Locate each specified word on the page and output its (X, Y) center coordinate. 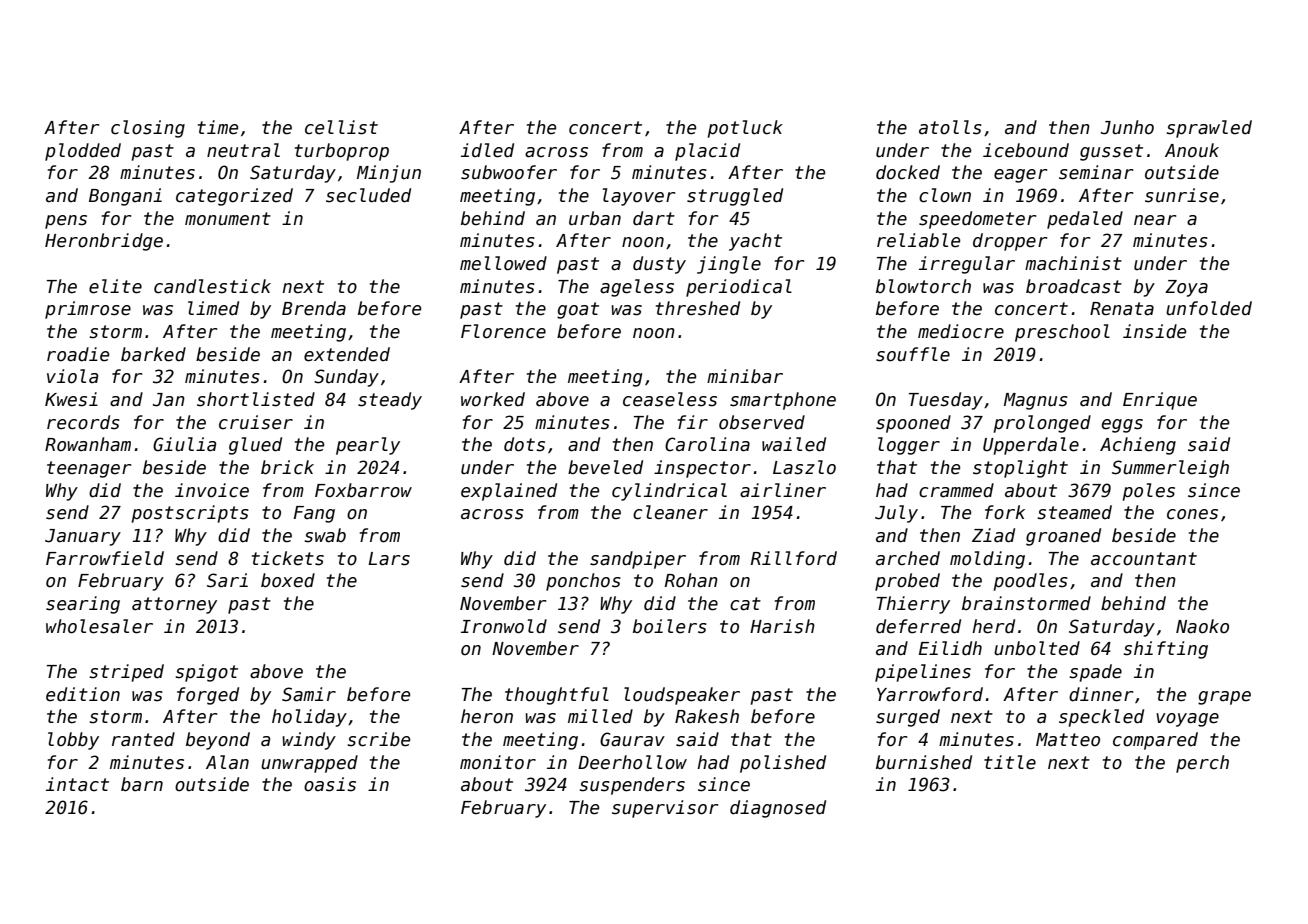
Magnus (1036, 401)
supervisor (665, 809)
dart (654, 218)
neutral (243, 150)
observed (762, 422)
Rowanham (88, 444)
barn (142, 784)
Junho (1127, 127)
